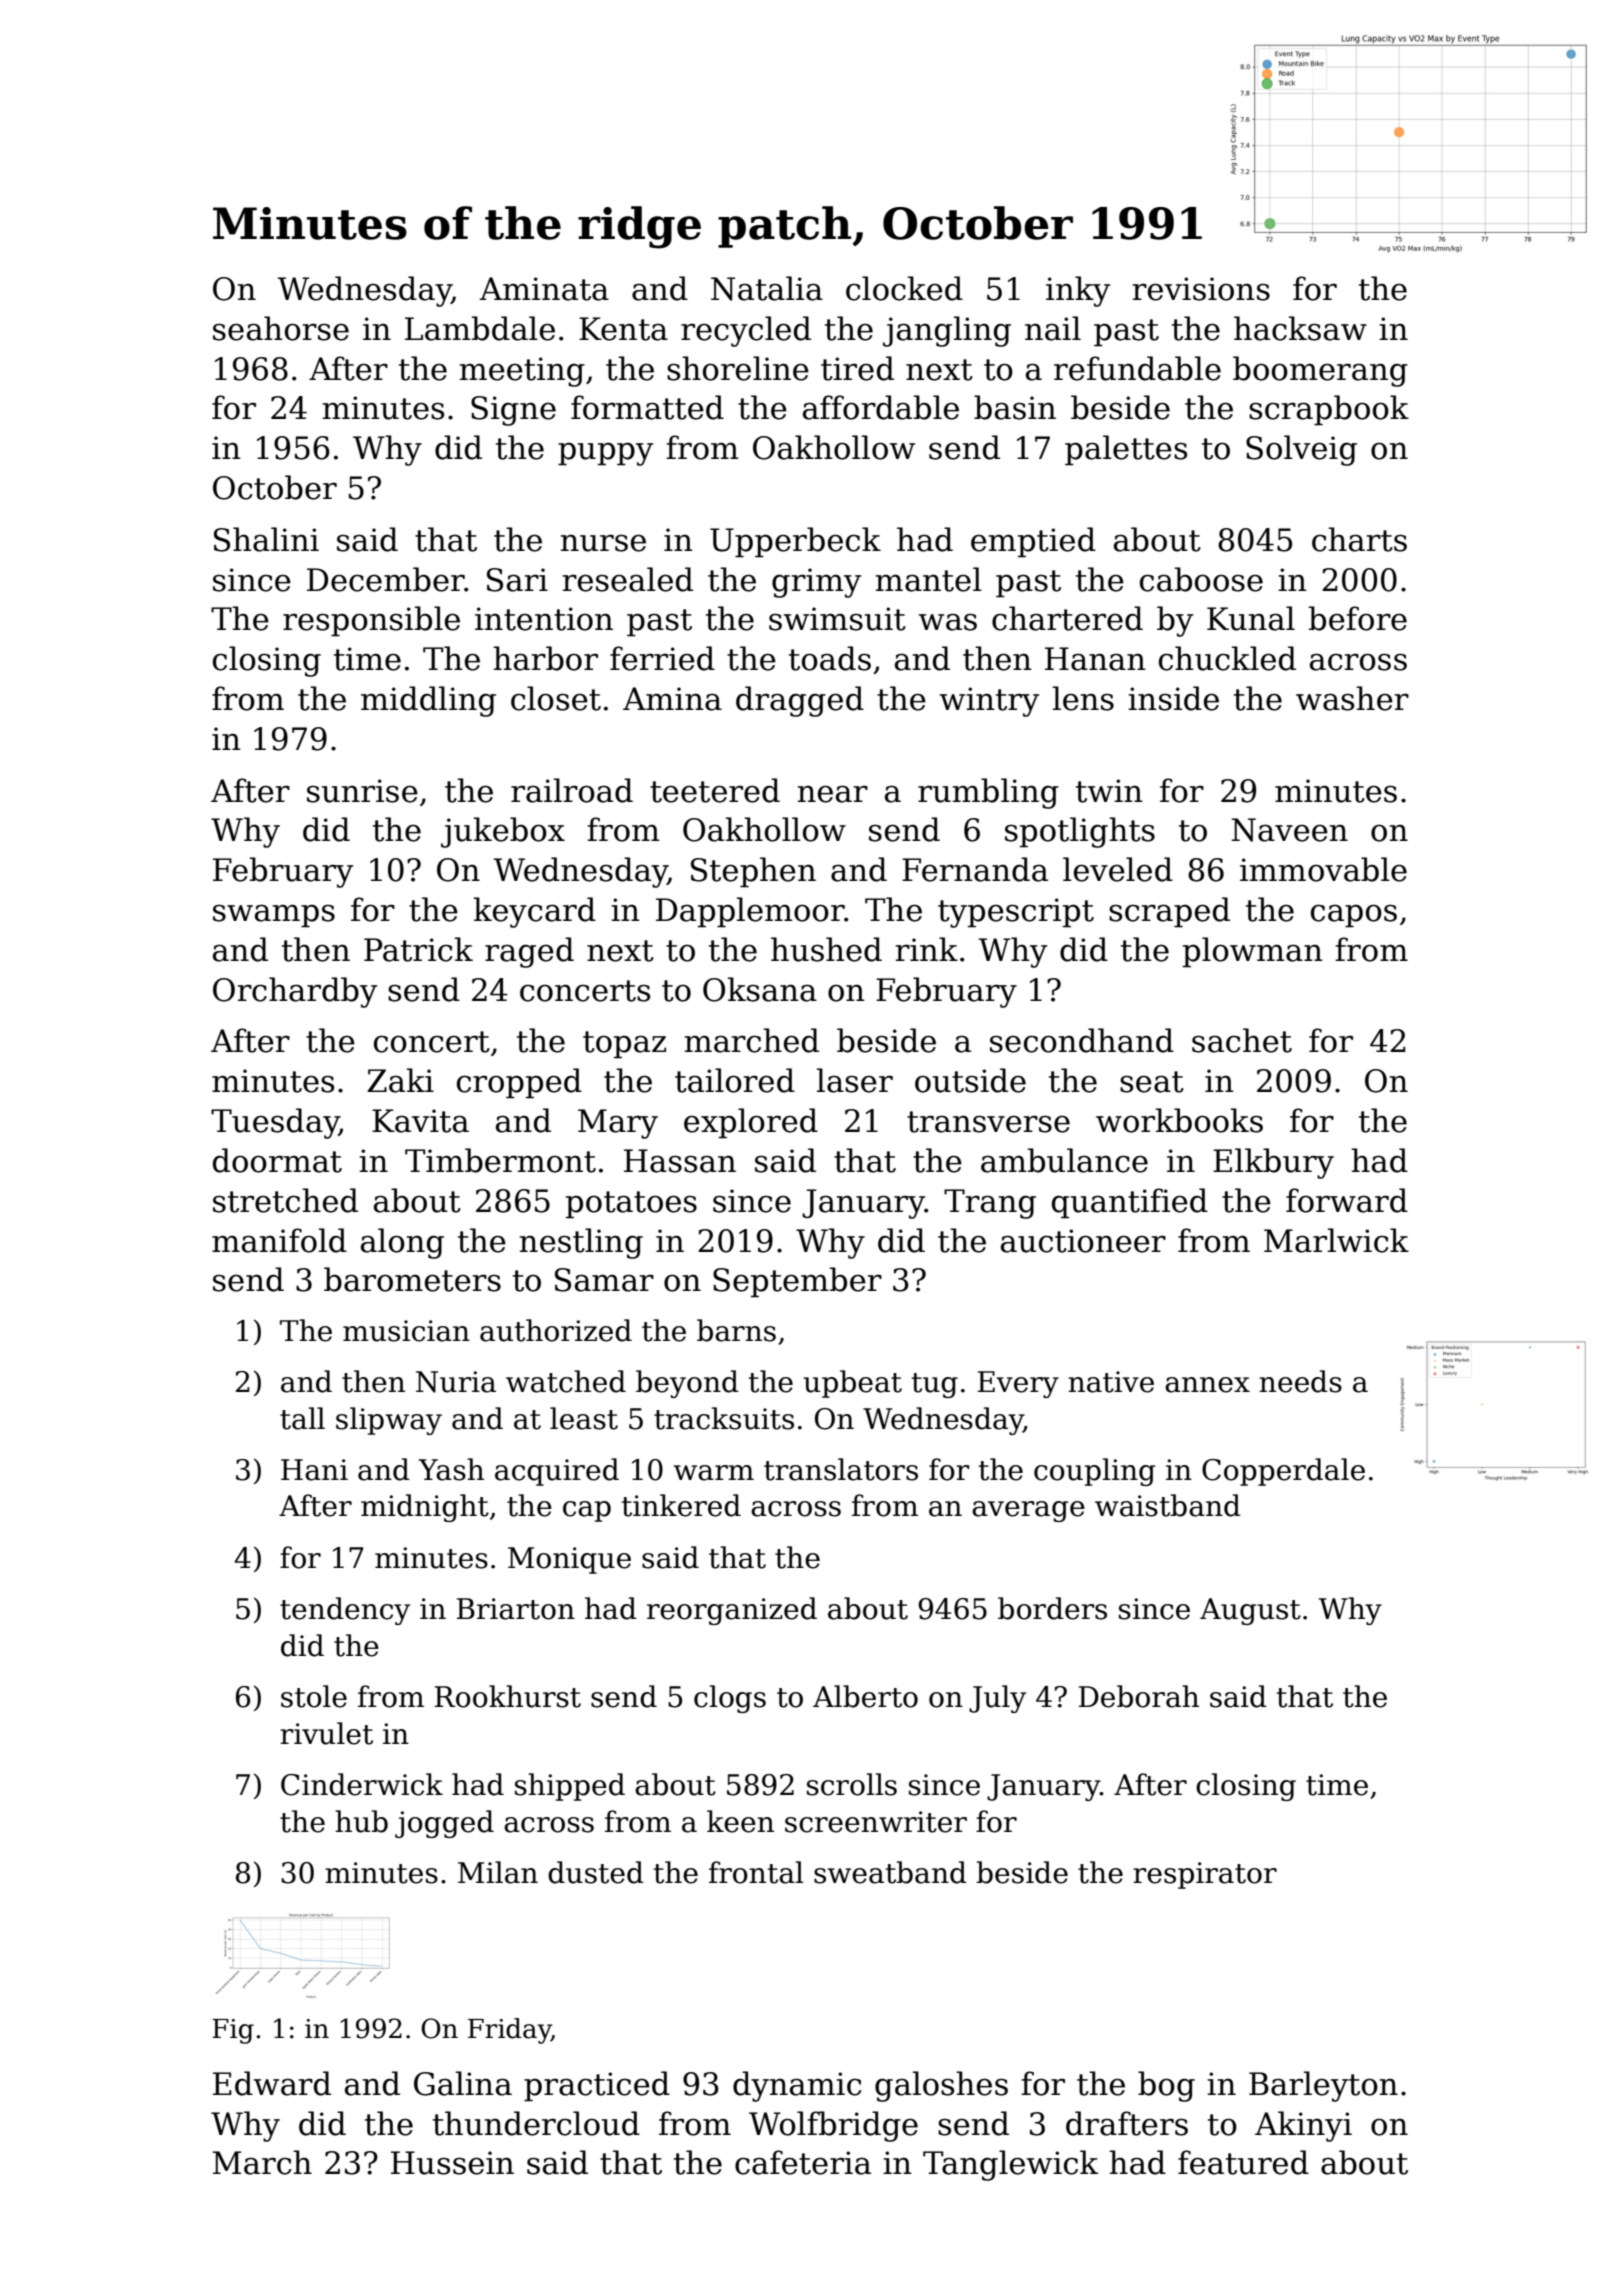 Image resolution: width=1620 pixels, height=2292 pixels. Describe the element at coordinates (513, 411) in the screenshot. I see `Signe` at that location.
